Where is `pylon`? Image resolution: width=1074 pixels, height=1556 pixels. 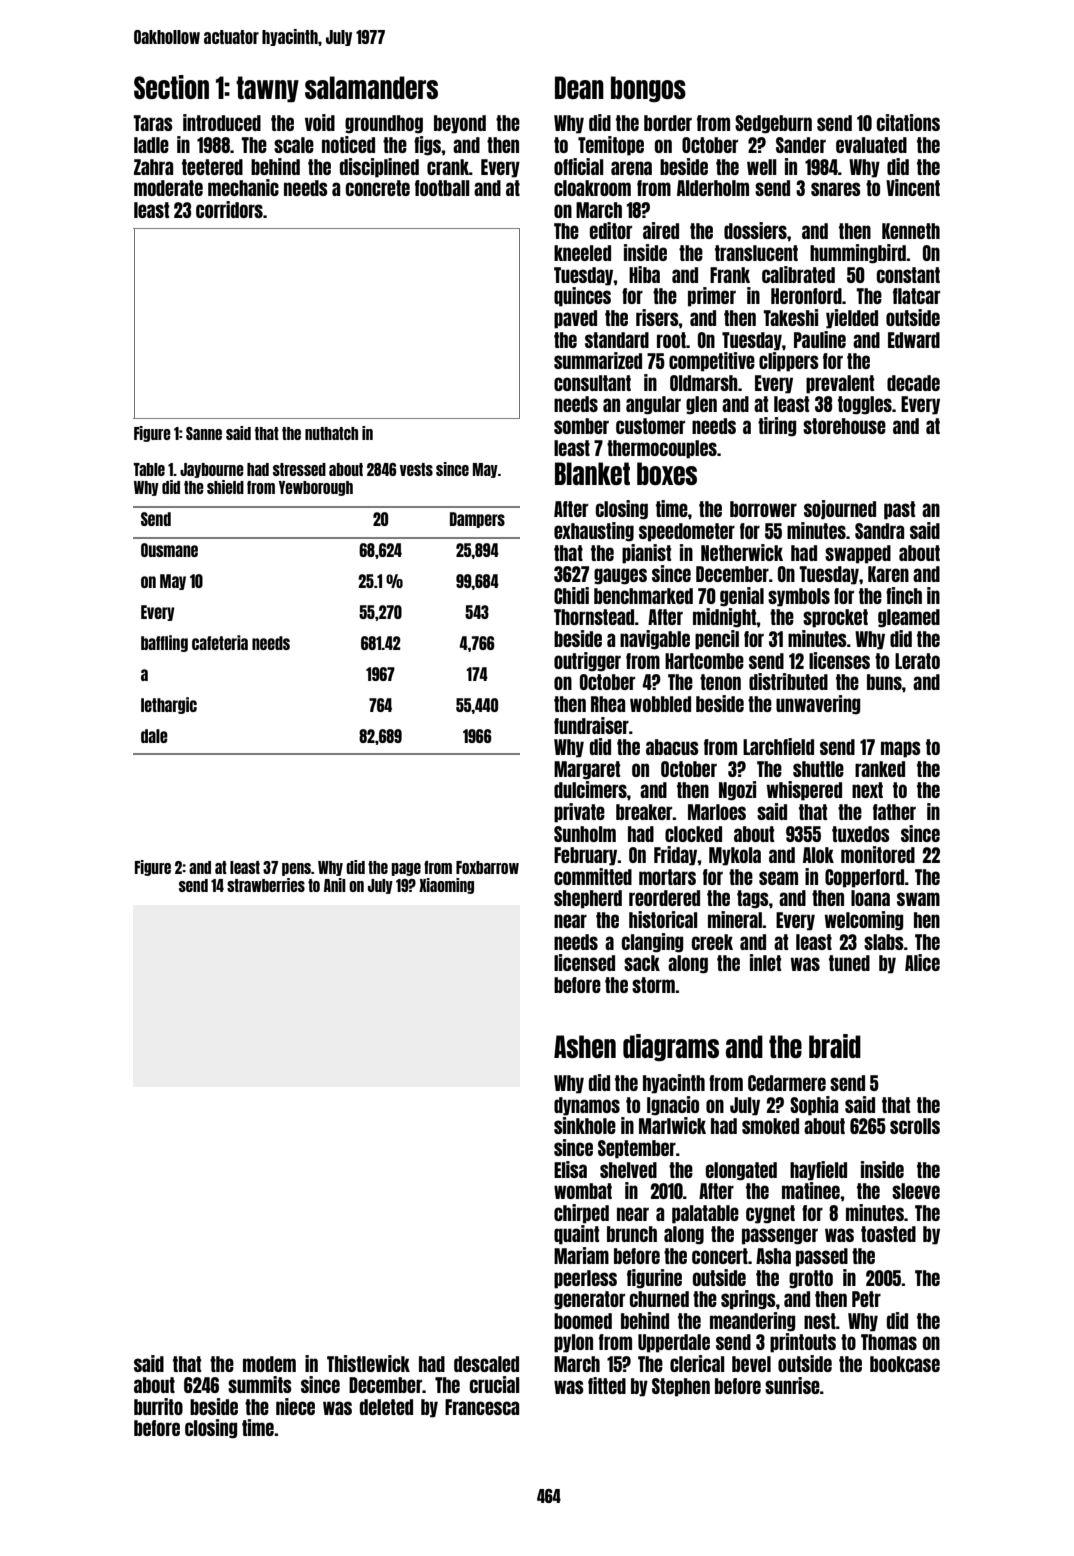
pylon is located at coordinates (573, 1343).
